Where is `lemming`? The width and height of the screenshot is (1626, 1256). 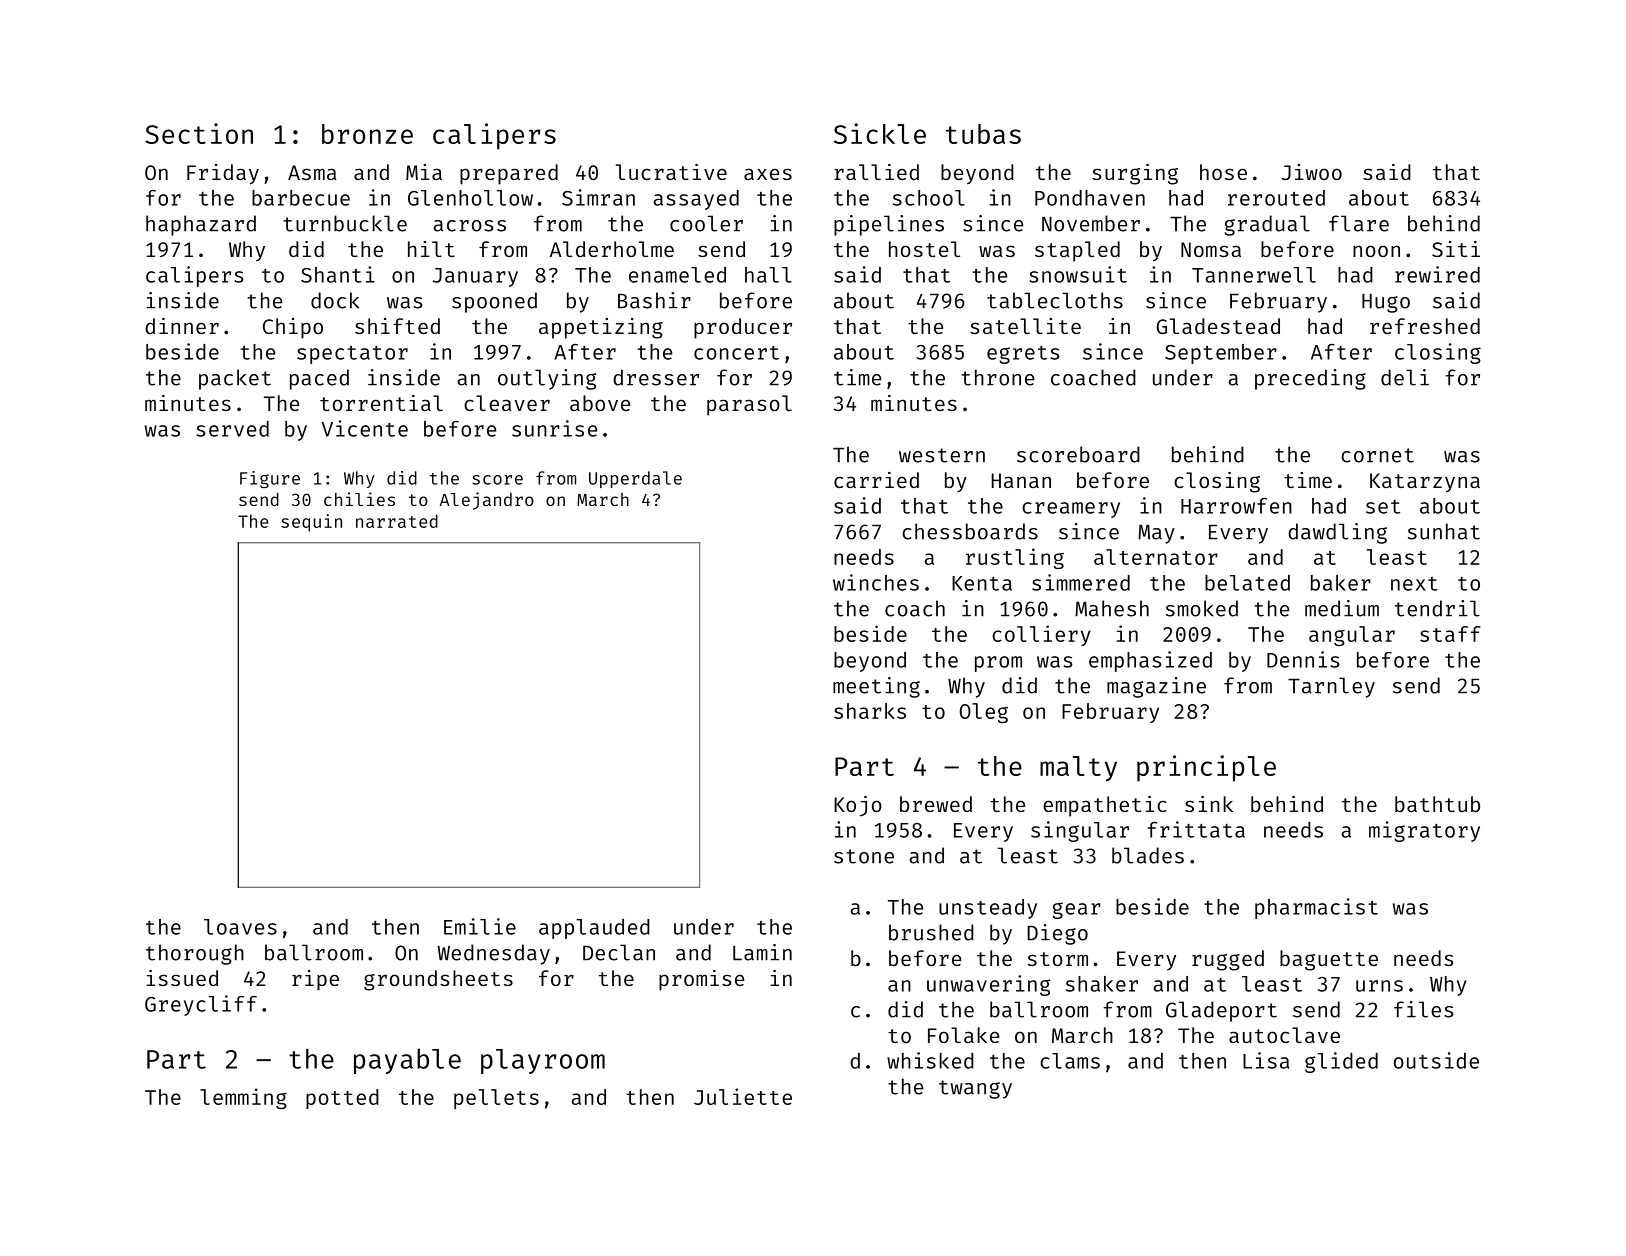
lemming is located at coordinates (243, 1098).
